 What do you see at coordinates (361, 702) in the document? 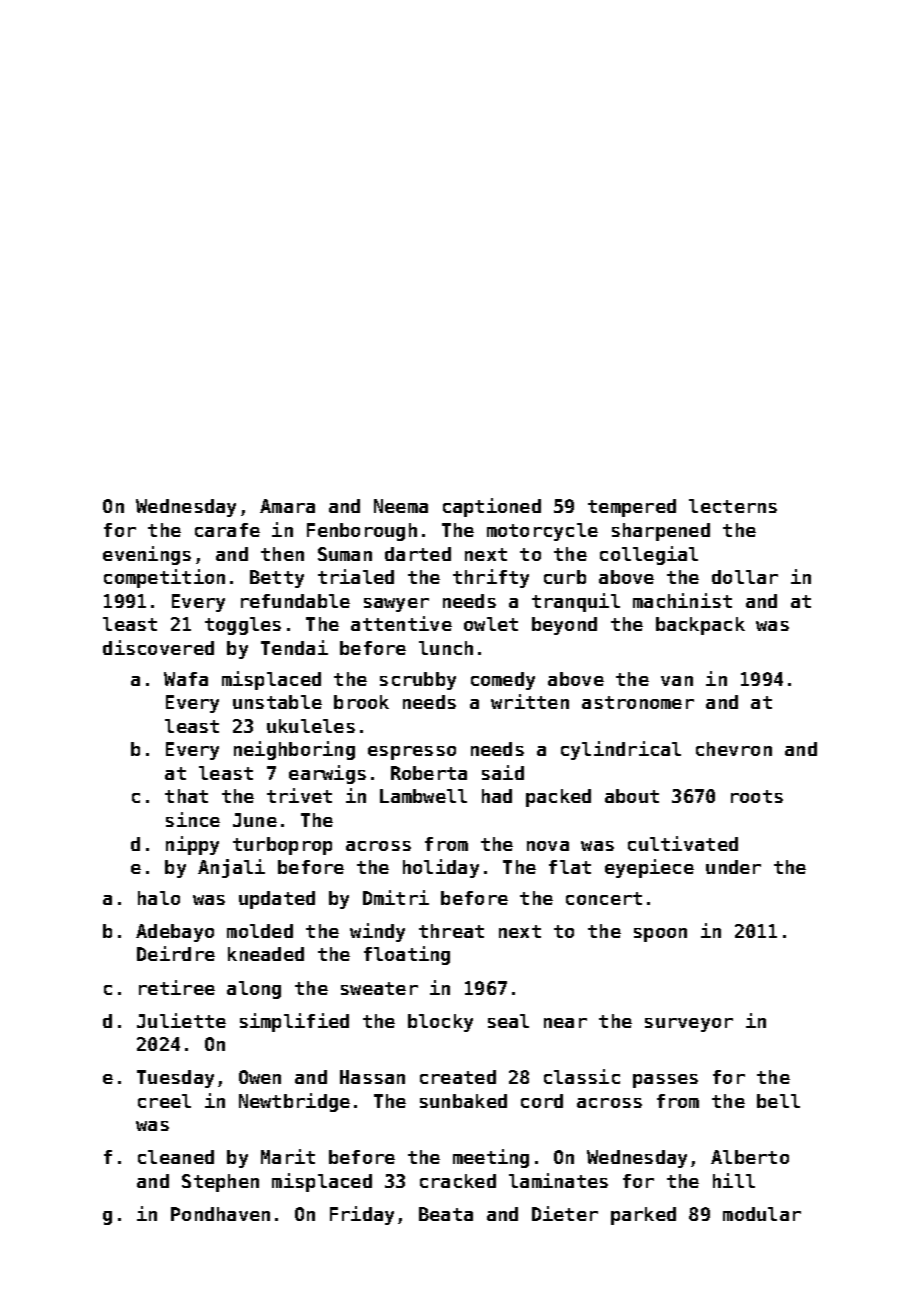
I see `brook` at bounding box center [361, 702].
